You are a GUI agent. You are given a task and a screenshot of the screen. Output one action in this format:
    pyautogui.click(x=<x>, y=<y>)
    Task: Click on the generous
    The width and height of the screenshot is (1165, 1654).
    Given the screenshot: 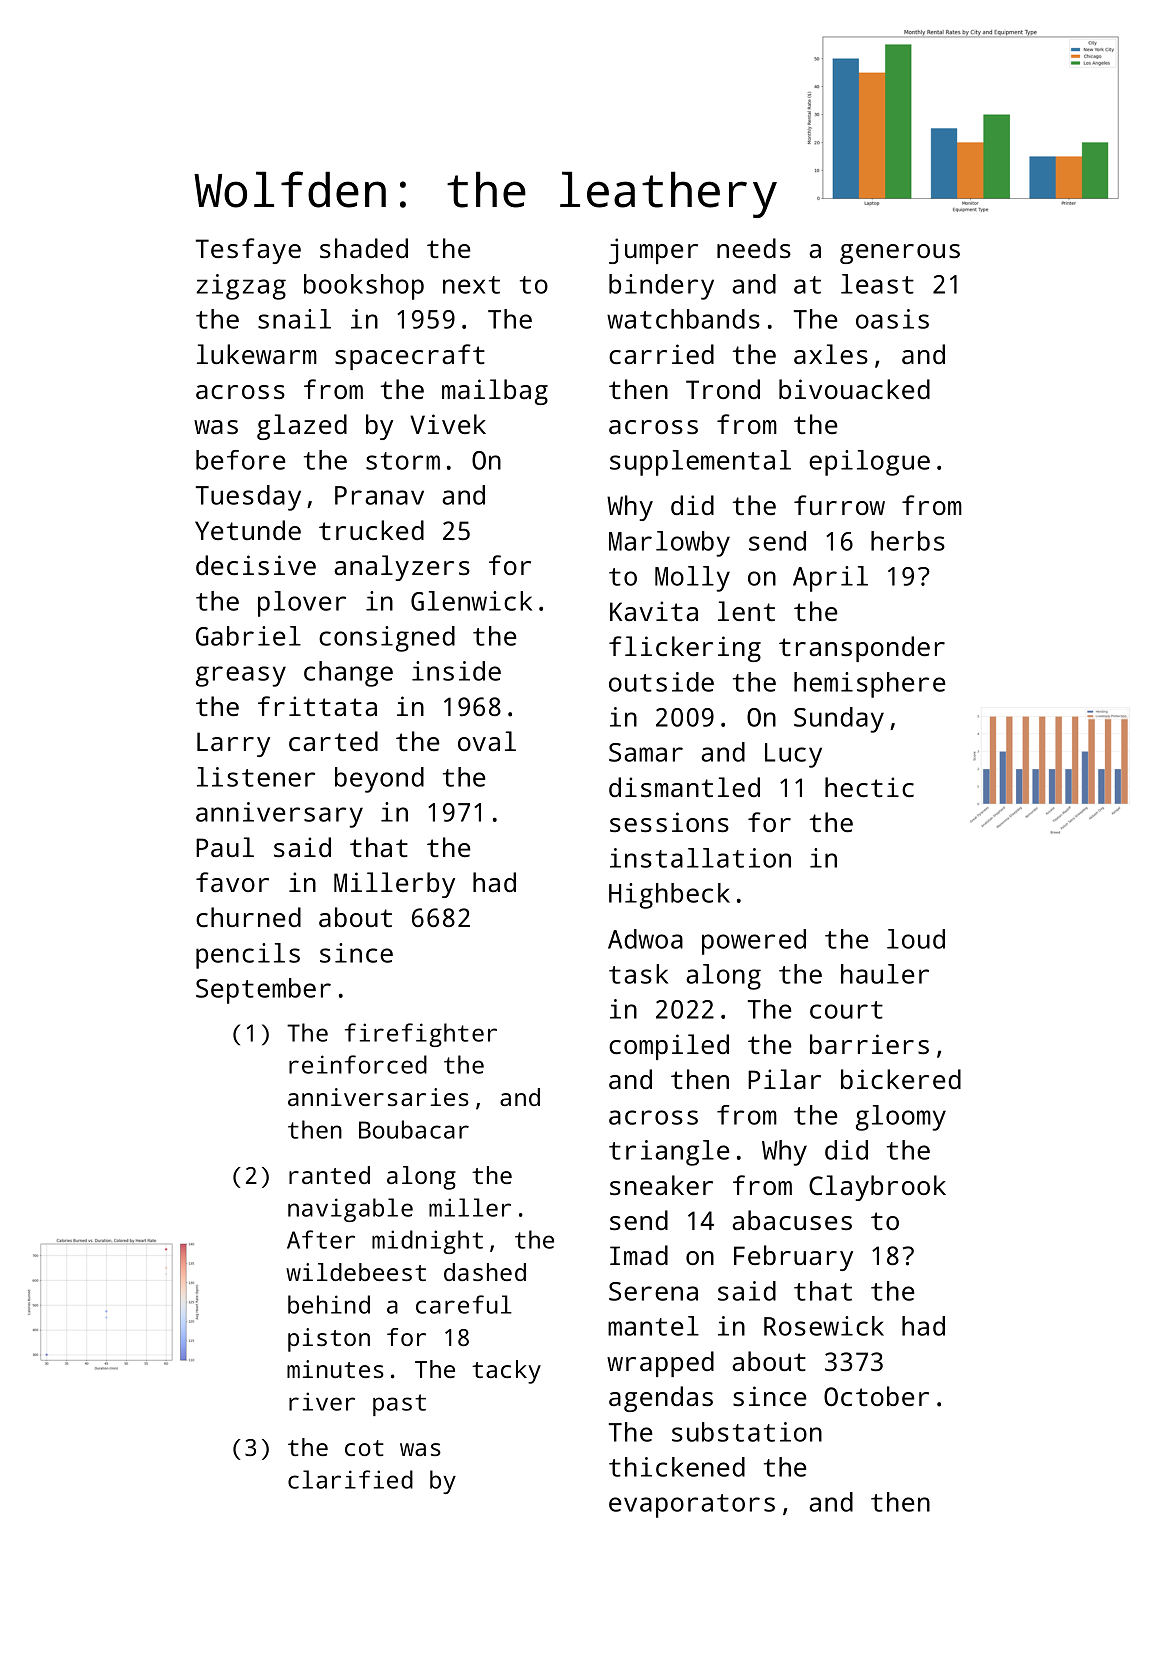 What is the action you would take?
    pyautogui.click(x=900, y=254)
